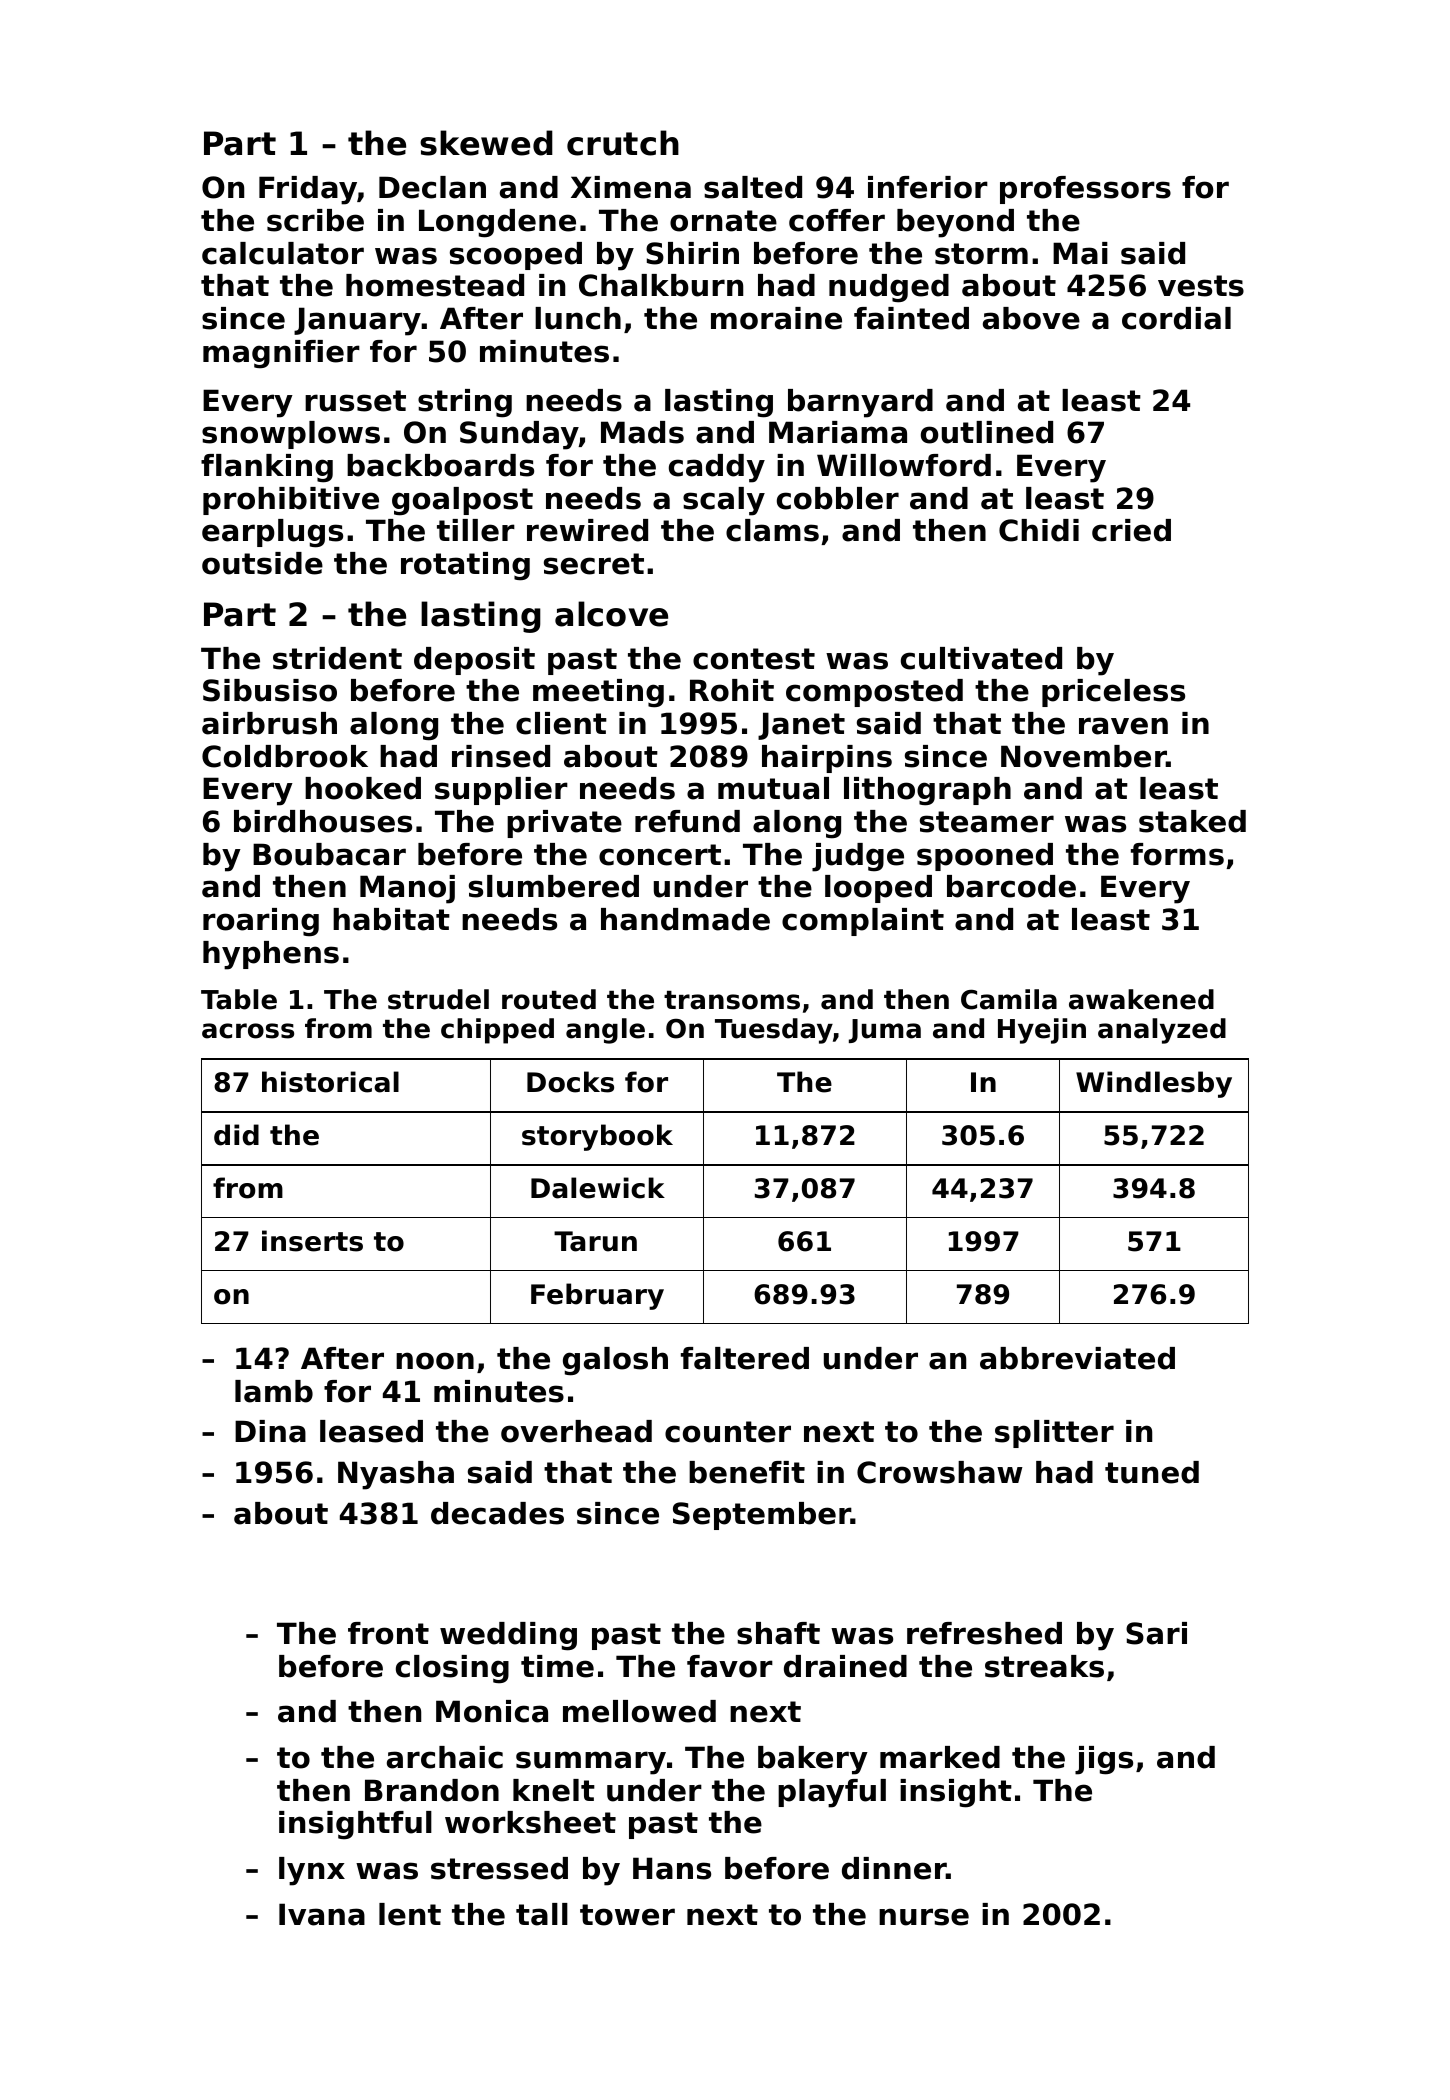  I want to click on meeting, so click(598, 693).
